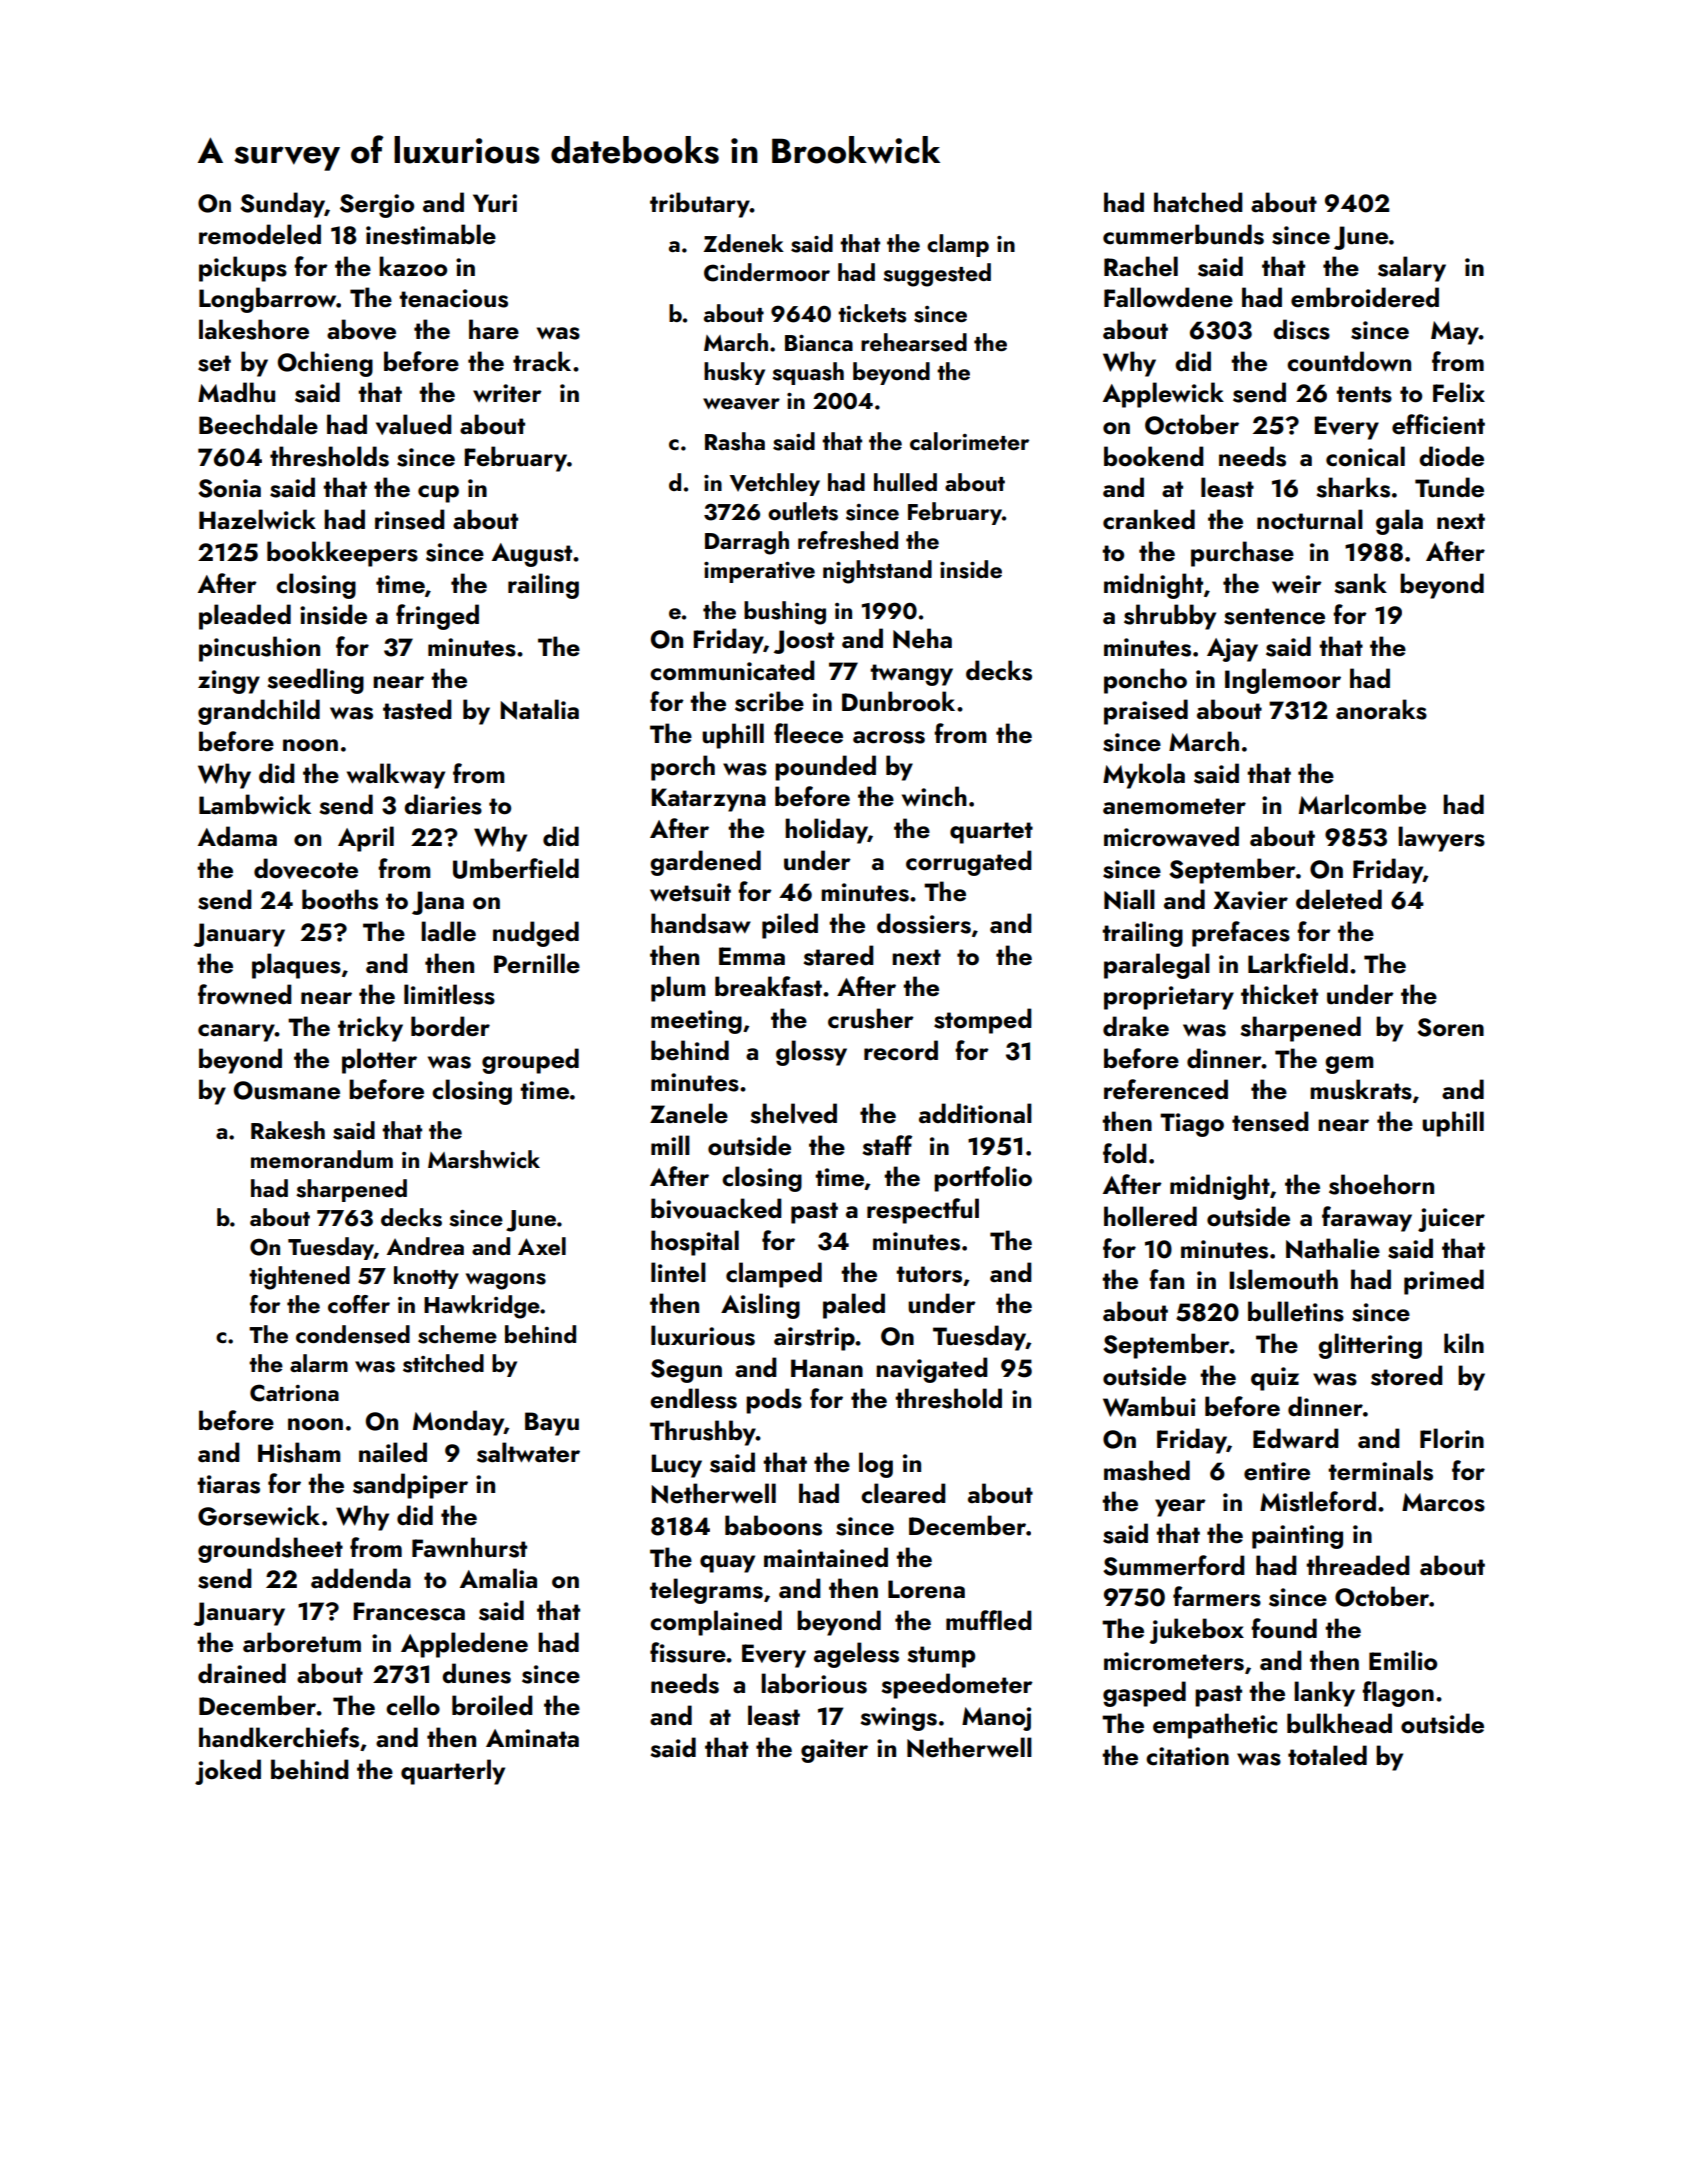  What do you see at coordinates (366, 839) in the screenshot?
I see `April` at bounding box center [366, 839].
